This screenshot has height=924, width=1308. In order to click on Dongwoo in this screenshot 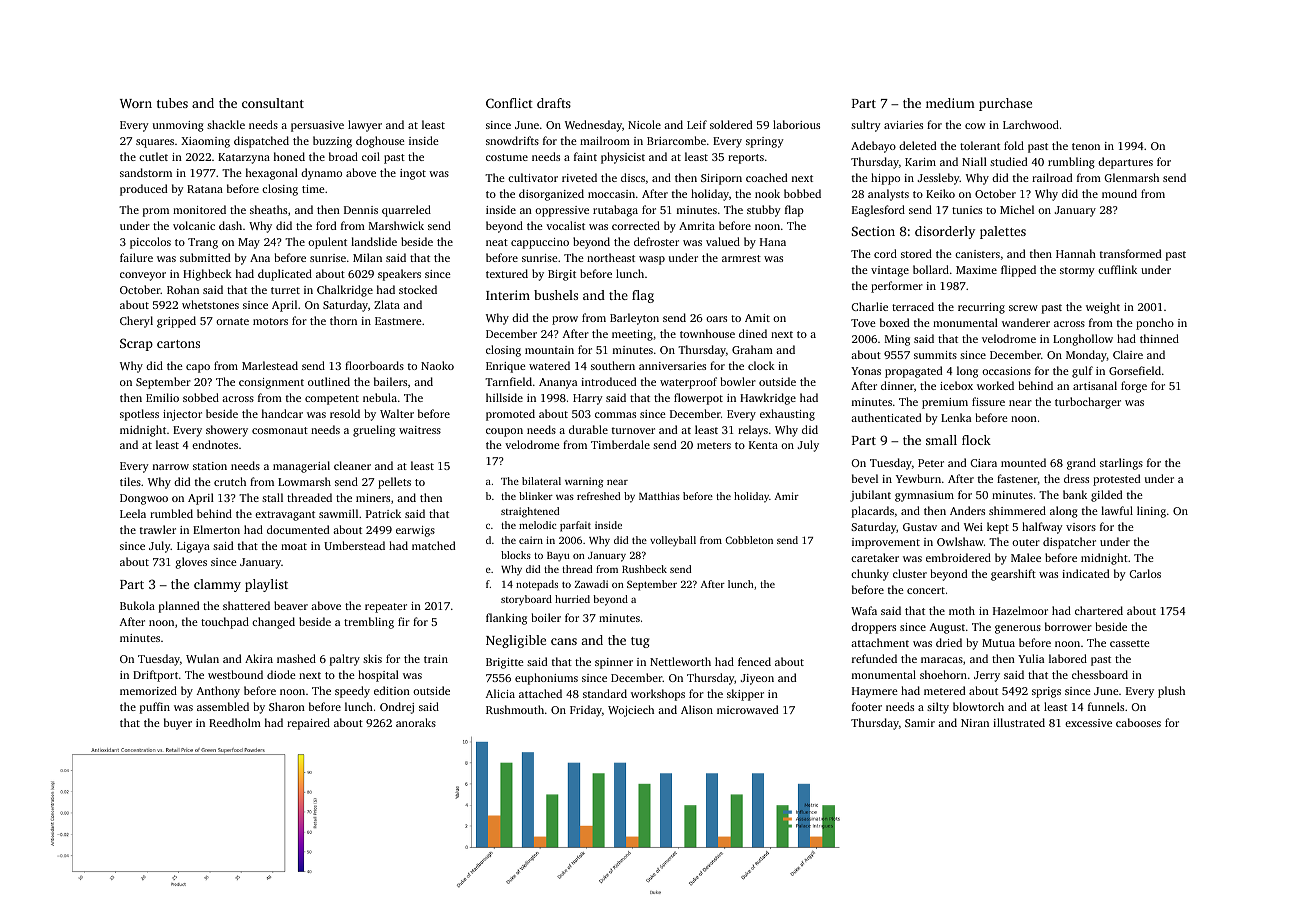, I will do `click(144, 499)`.
